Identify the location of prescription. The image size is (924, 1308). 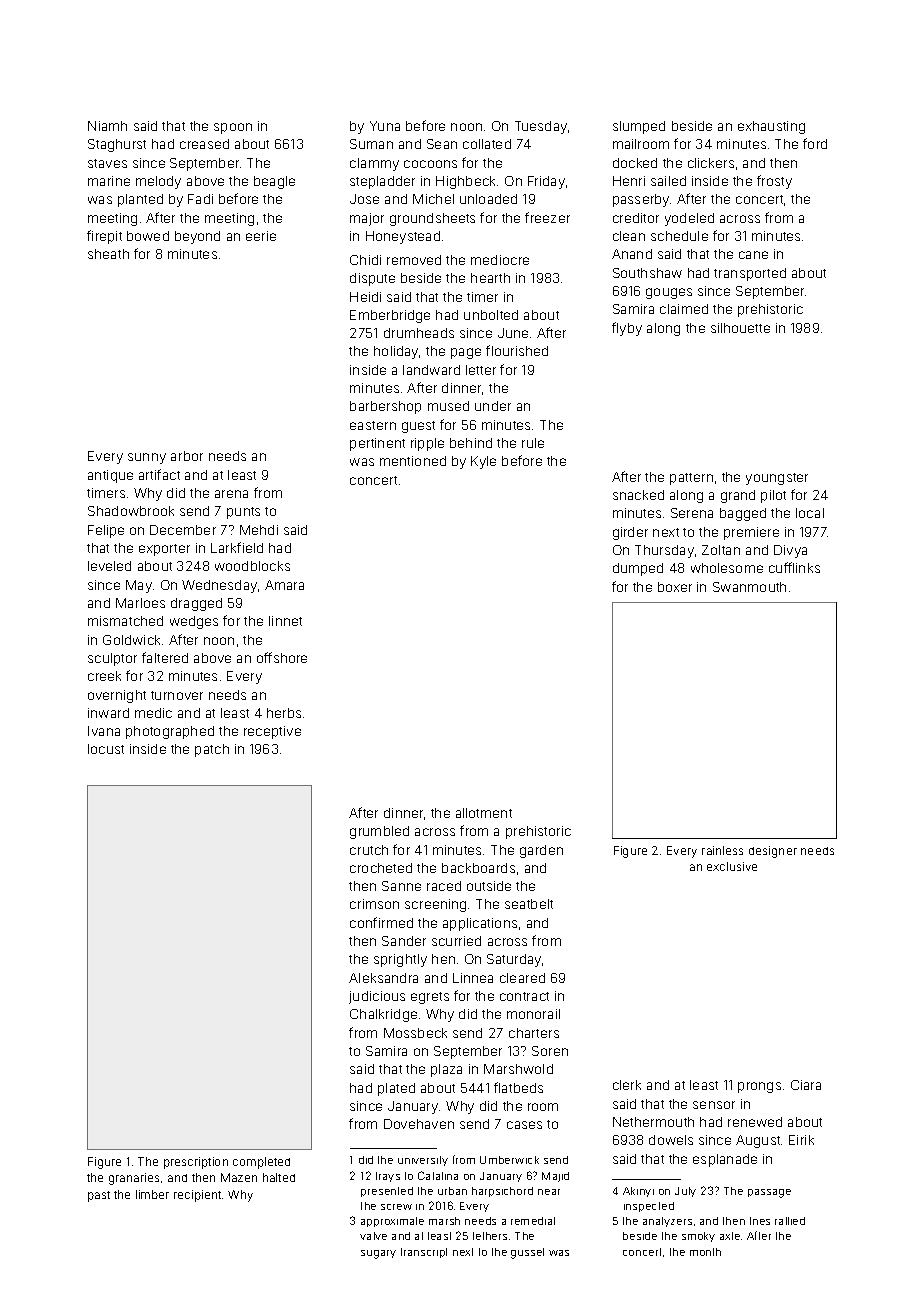
(196, 1163).
